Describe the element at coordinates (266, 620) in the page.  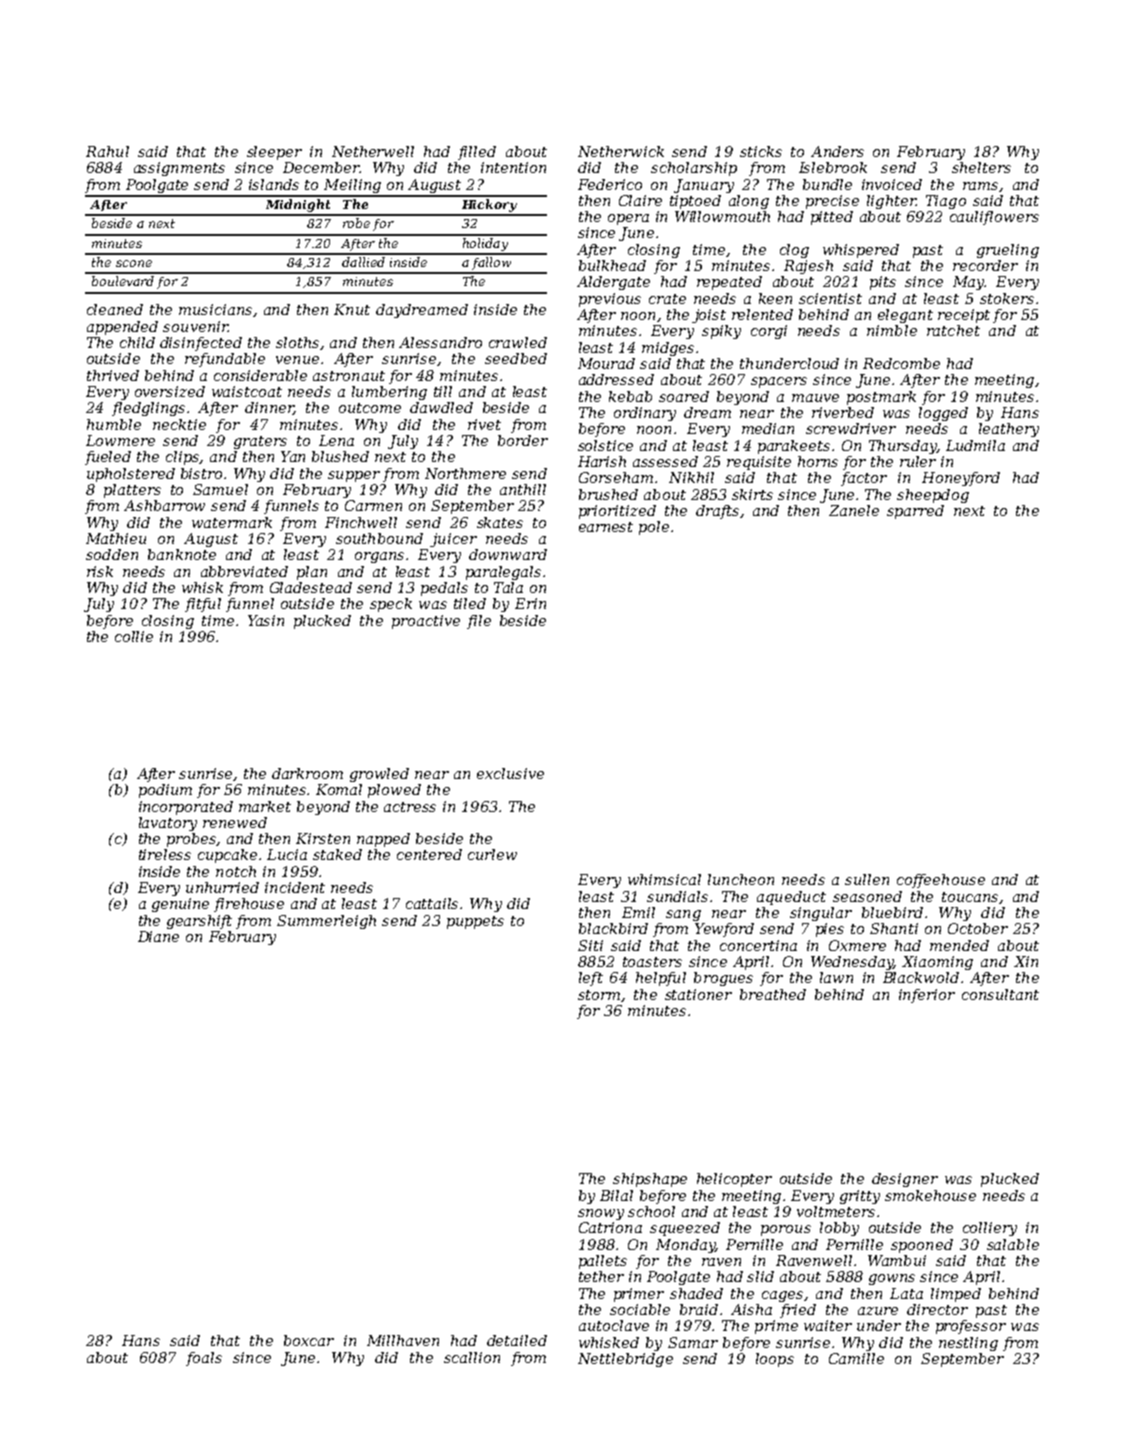
I see `Yasin` at that location.
